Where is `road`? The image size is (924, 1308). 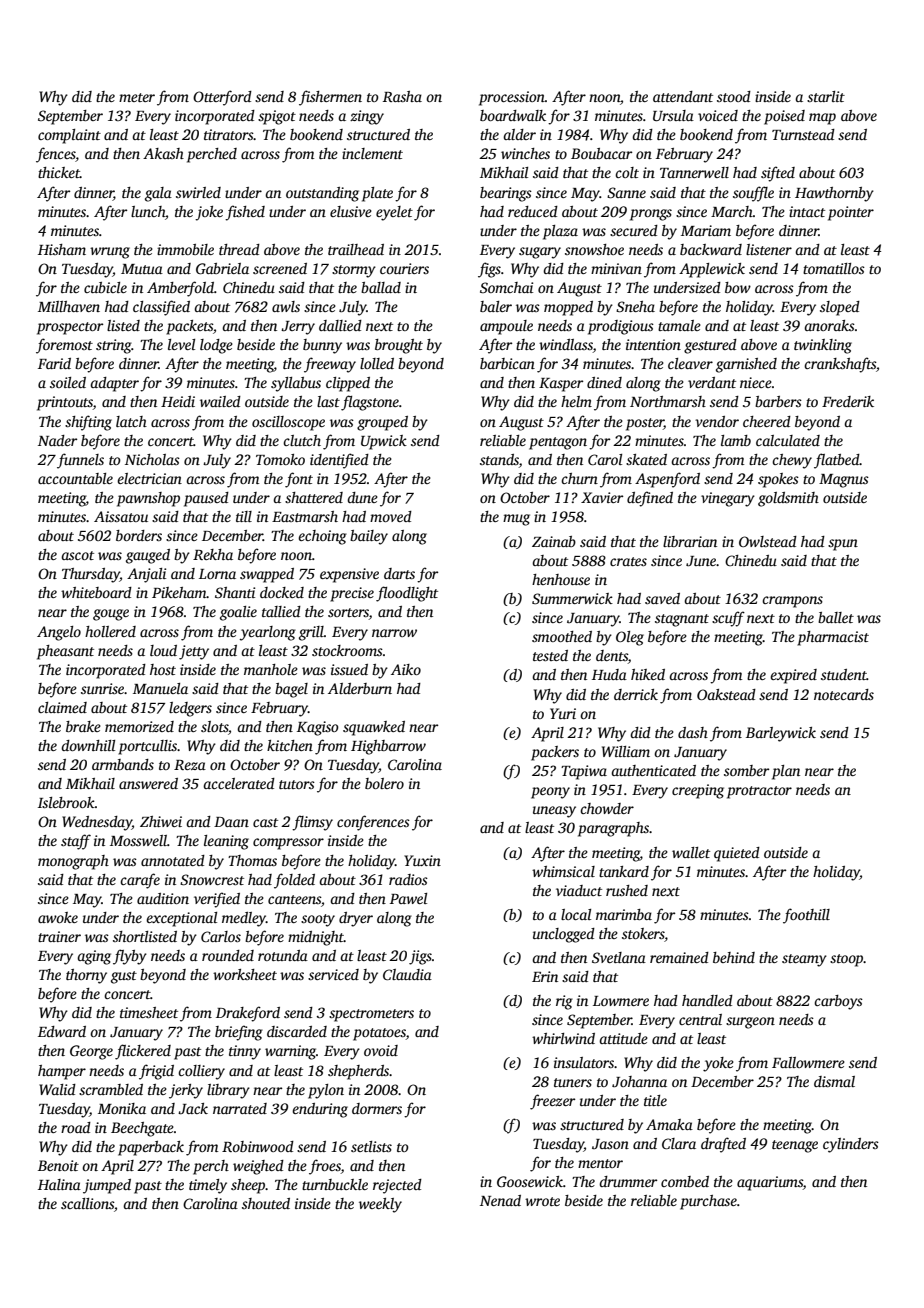 road is located at coordinates (76, 1127).
